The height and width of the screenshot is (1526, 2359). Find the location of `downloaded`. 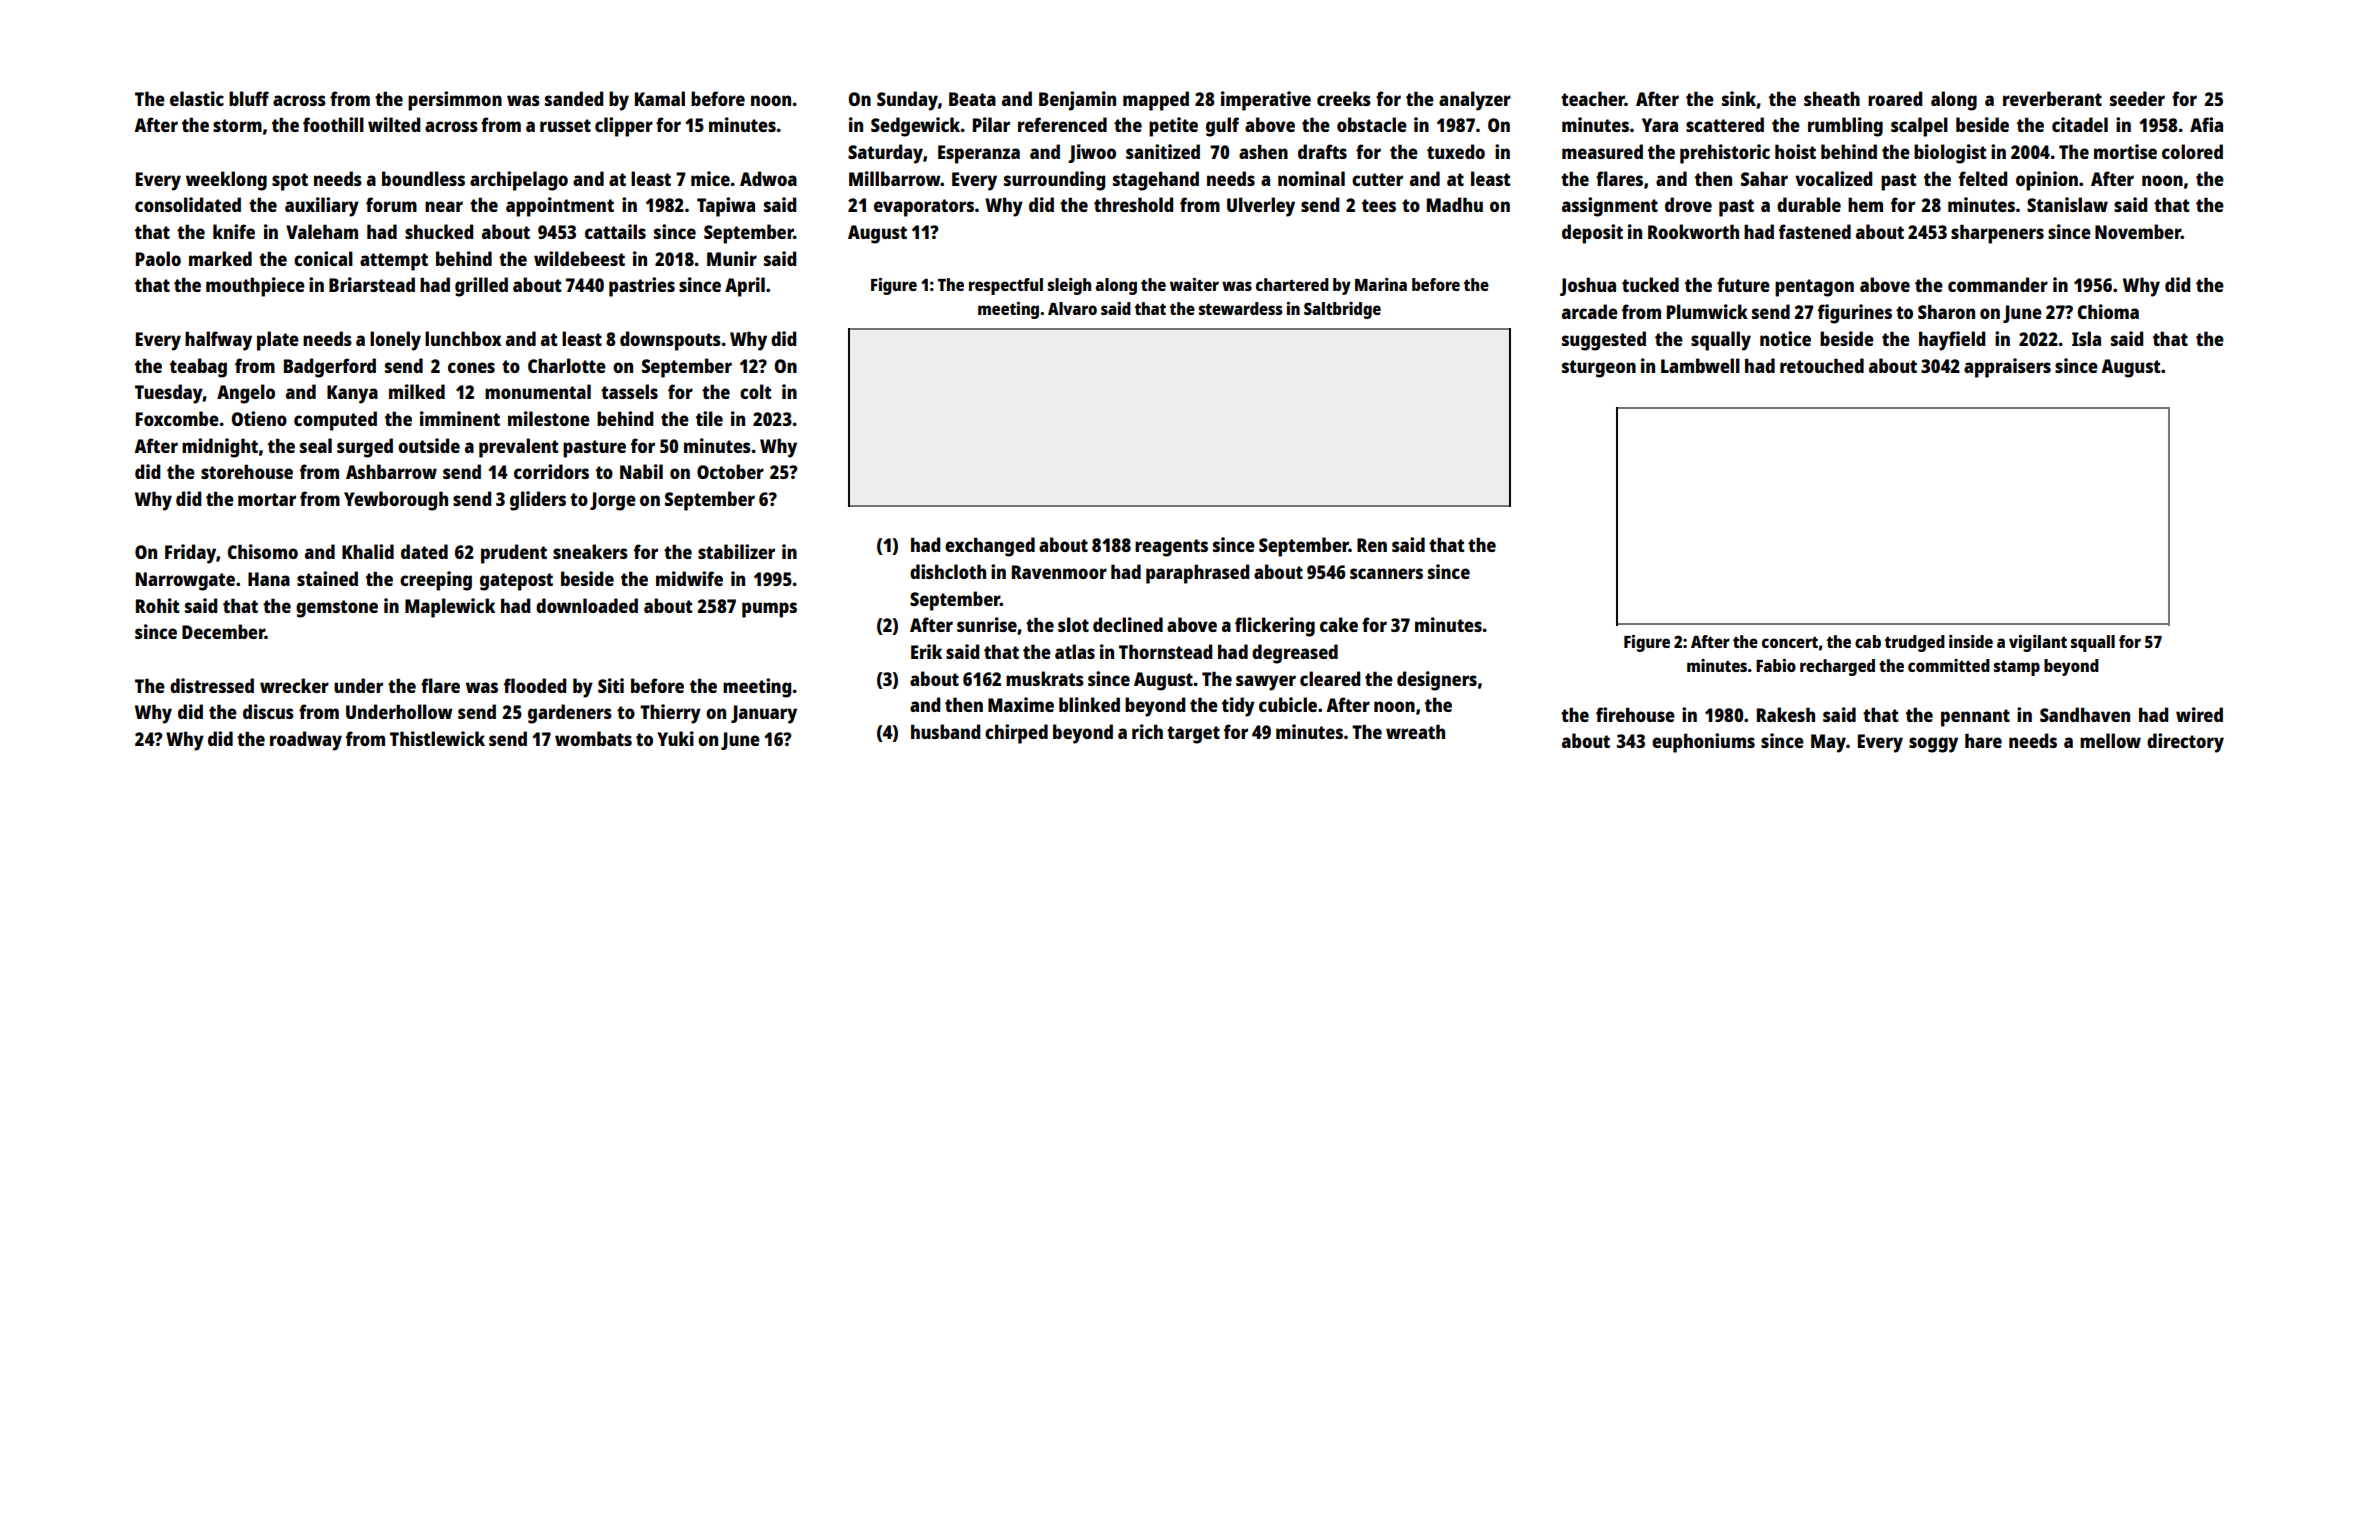

downloaded is located at coordinates (587, 605).
